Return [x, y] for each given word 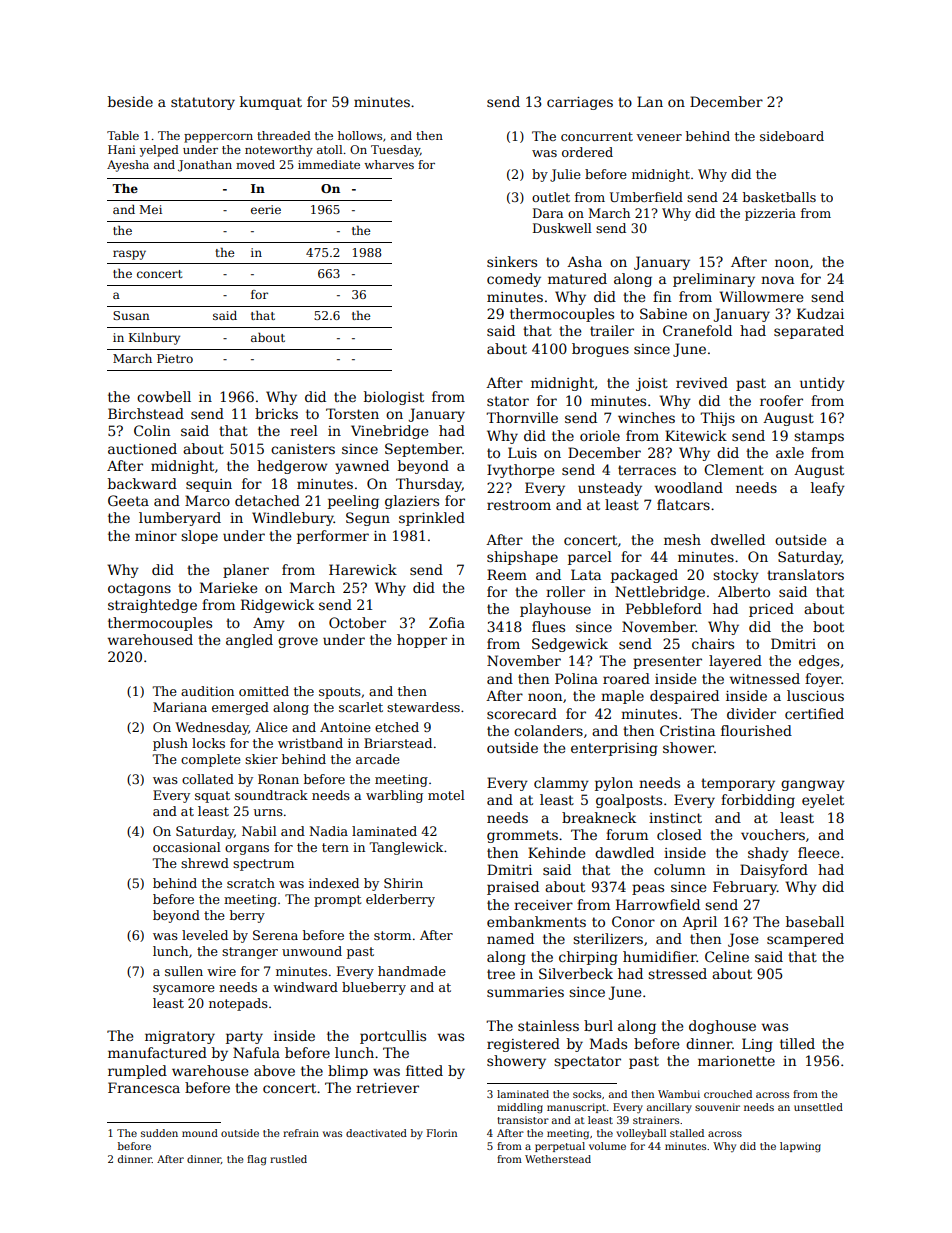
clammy [561, 784]
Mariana [180, 707]
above [274, 1070]
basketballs [779, 197]
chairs [713, 643]
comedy [514, 280]
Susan [131, 315]
